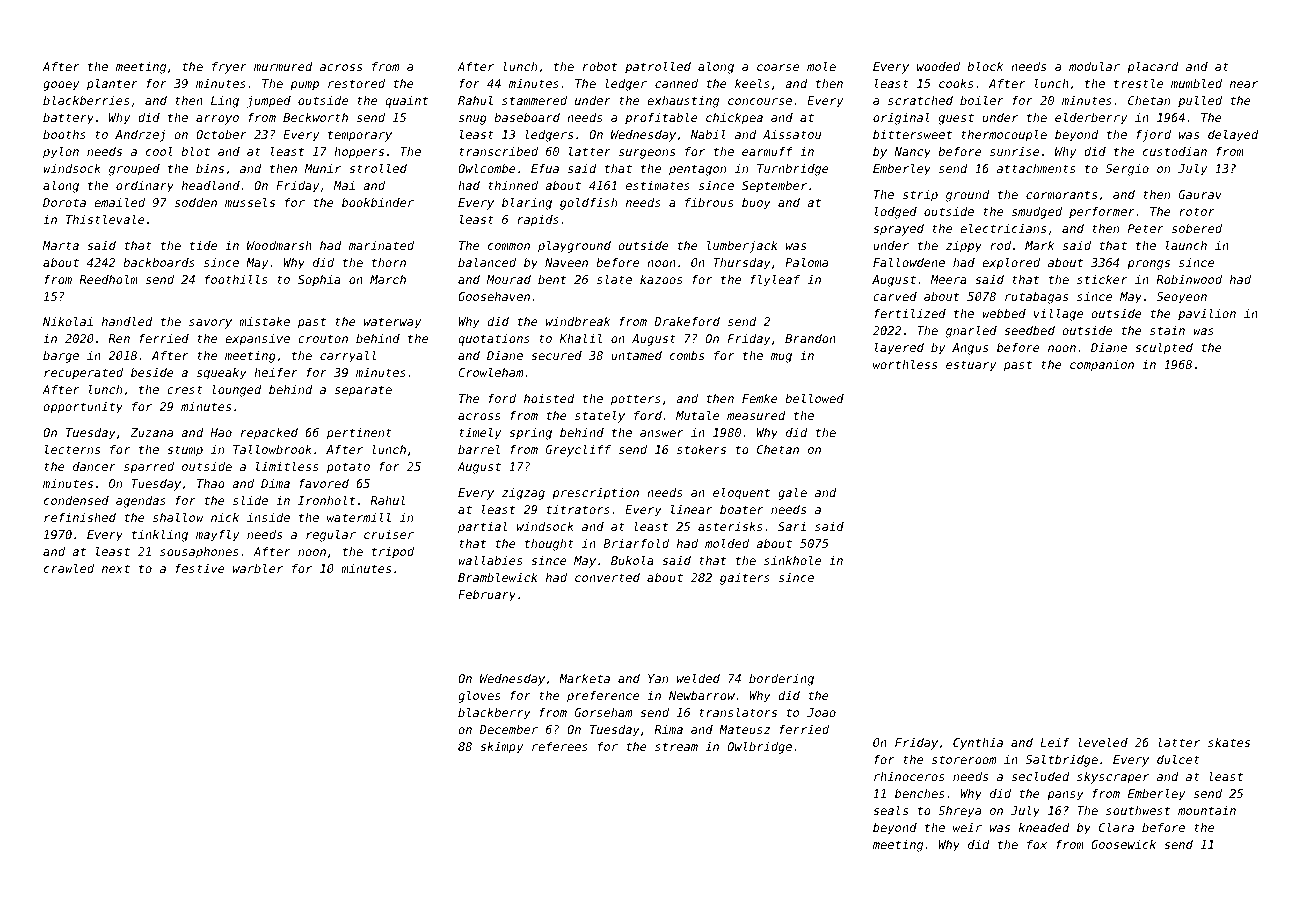 Image resolution: width=1308 pixels, height=924 pixels. I want to click on seals, so click(890, 810).
